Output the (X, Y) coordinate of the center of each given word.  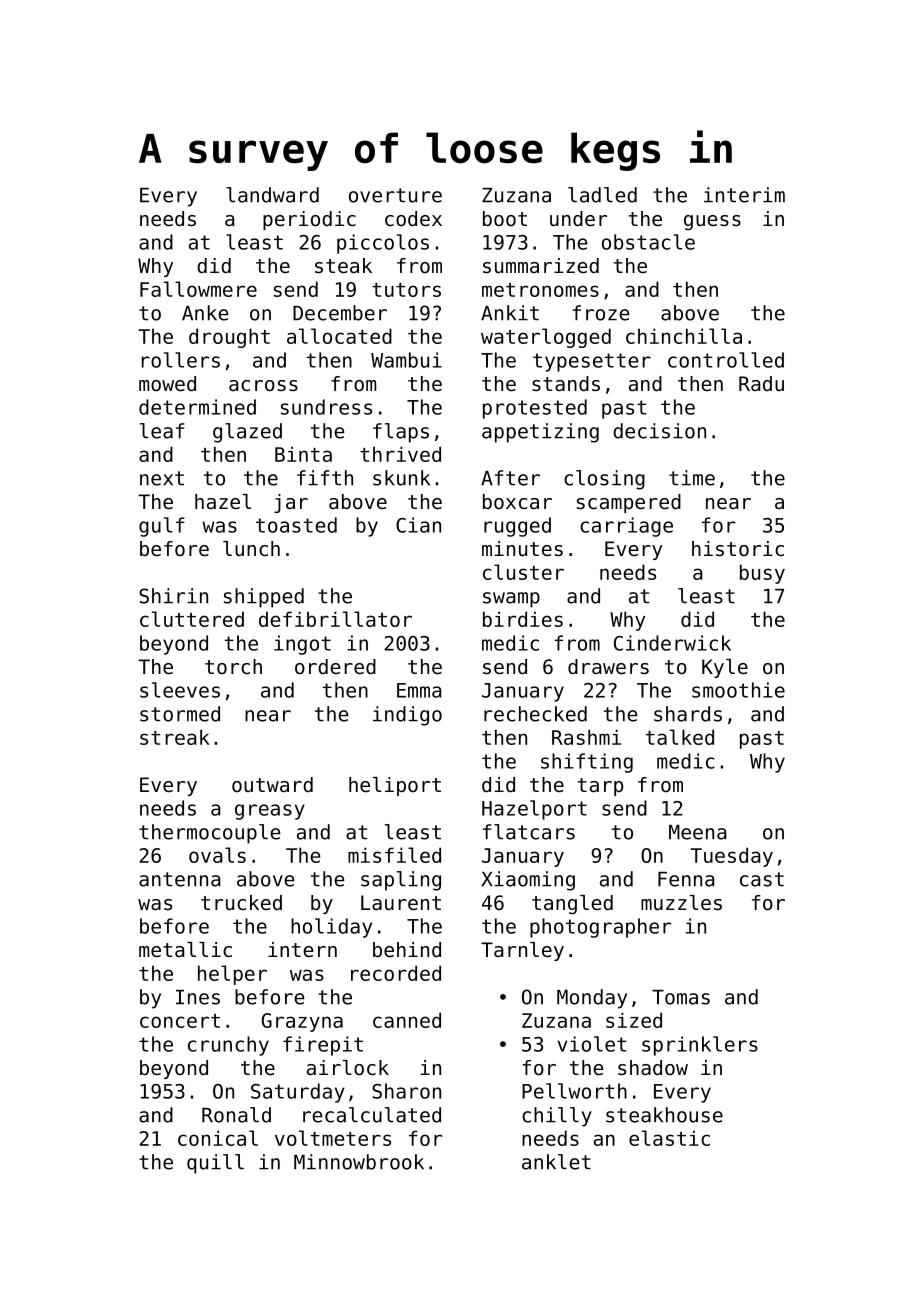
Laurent (401, 903)
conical (218, 1138)
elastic (669, 1138)
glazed (247, 433)
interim (744, 195)
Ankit (510, 313)
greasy (270, 812)
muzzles (681, 903)
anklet (556, 1162)
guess (712, 222)
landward (272, 195)
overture (395, 195)
